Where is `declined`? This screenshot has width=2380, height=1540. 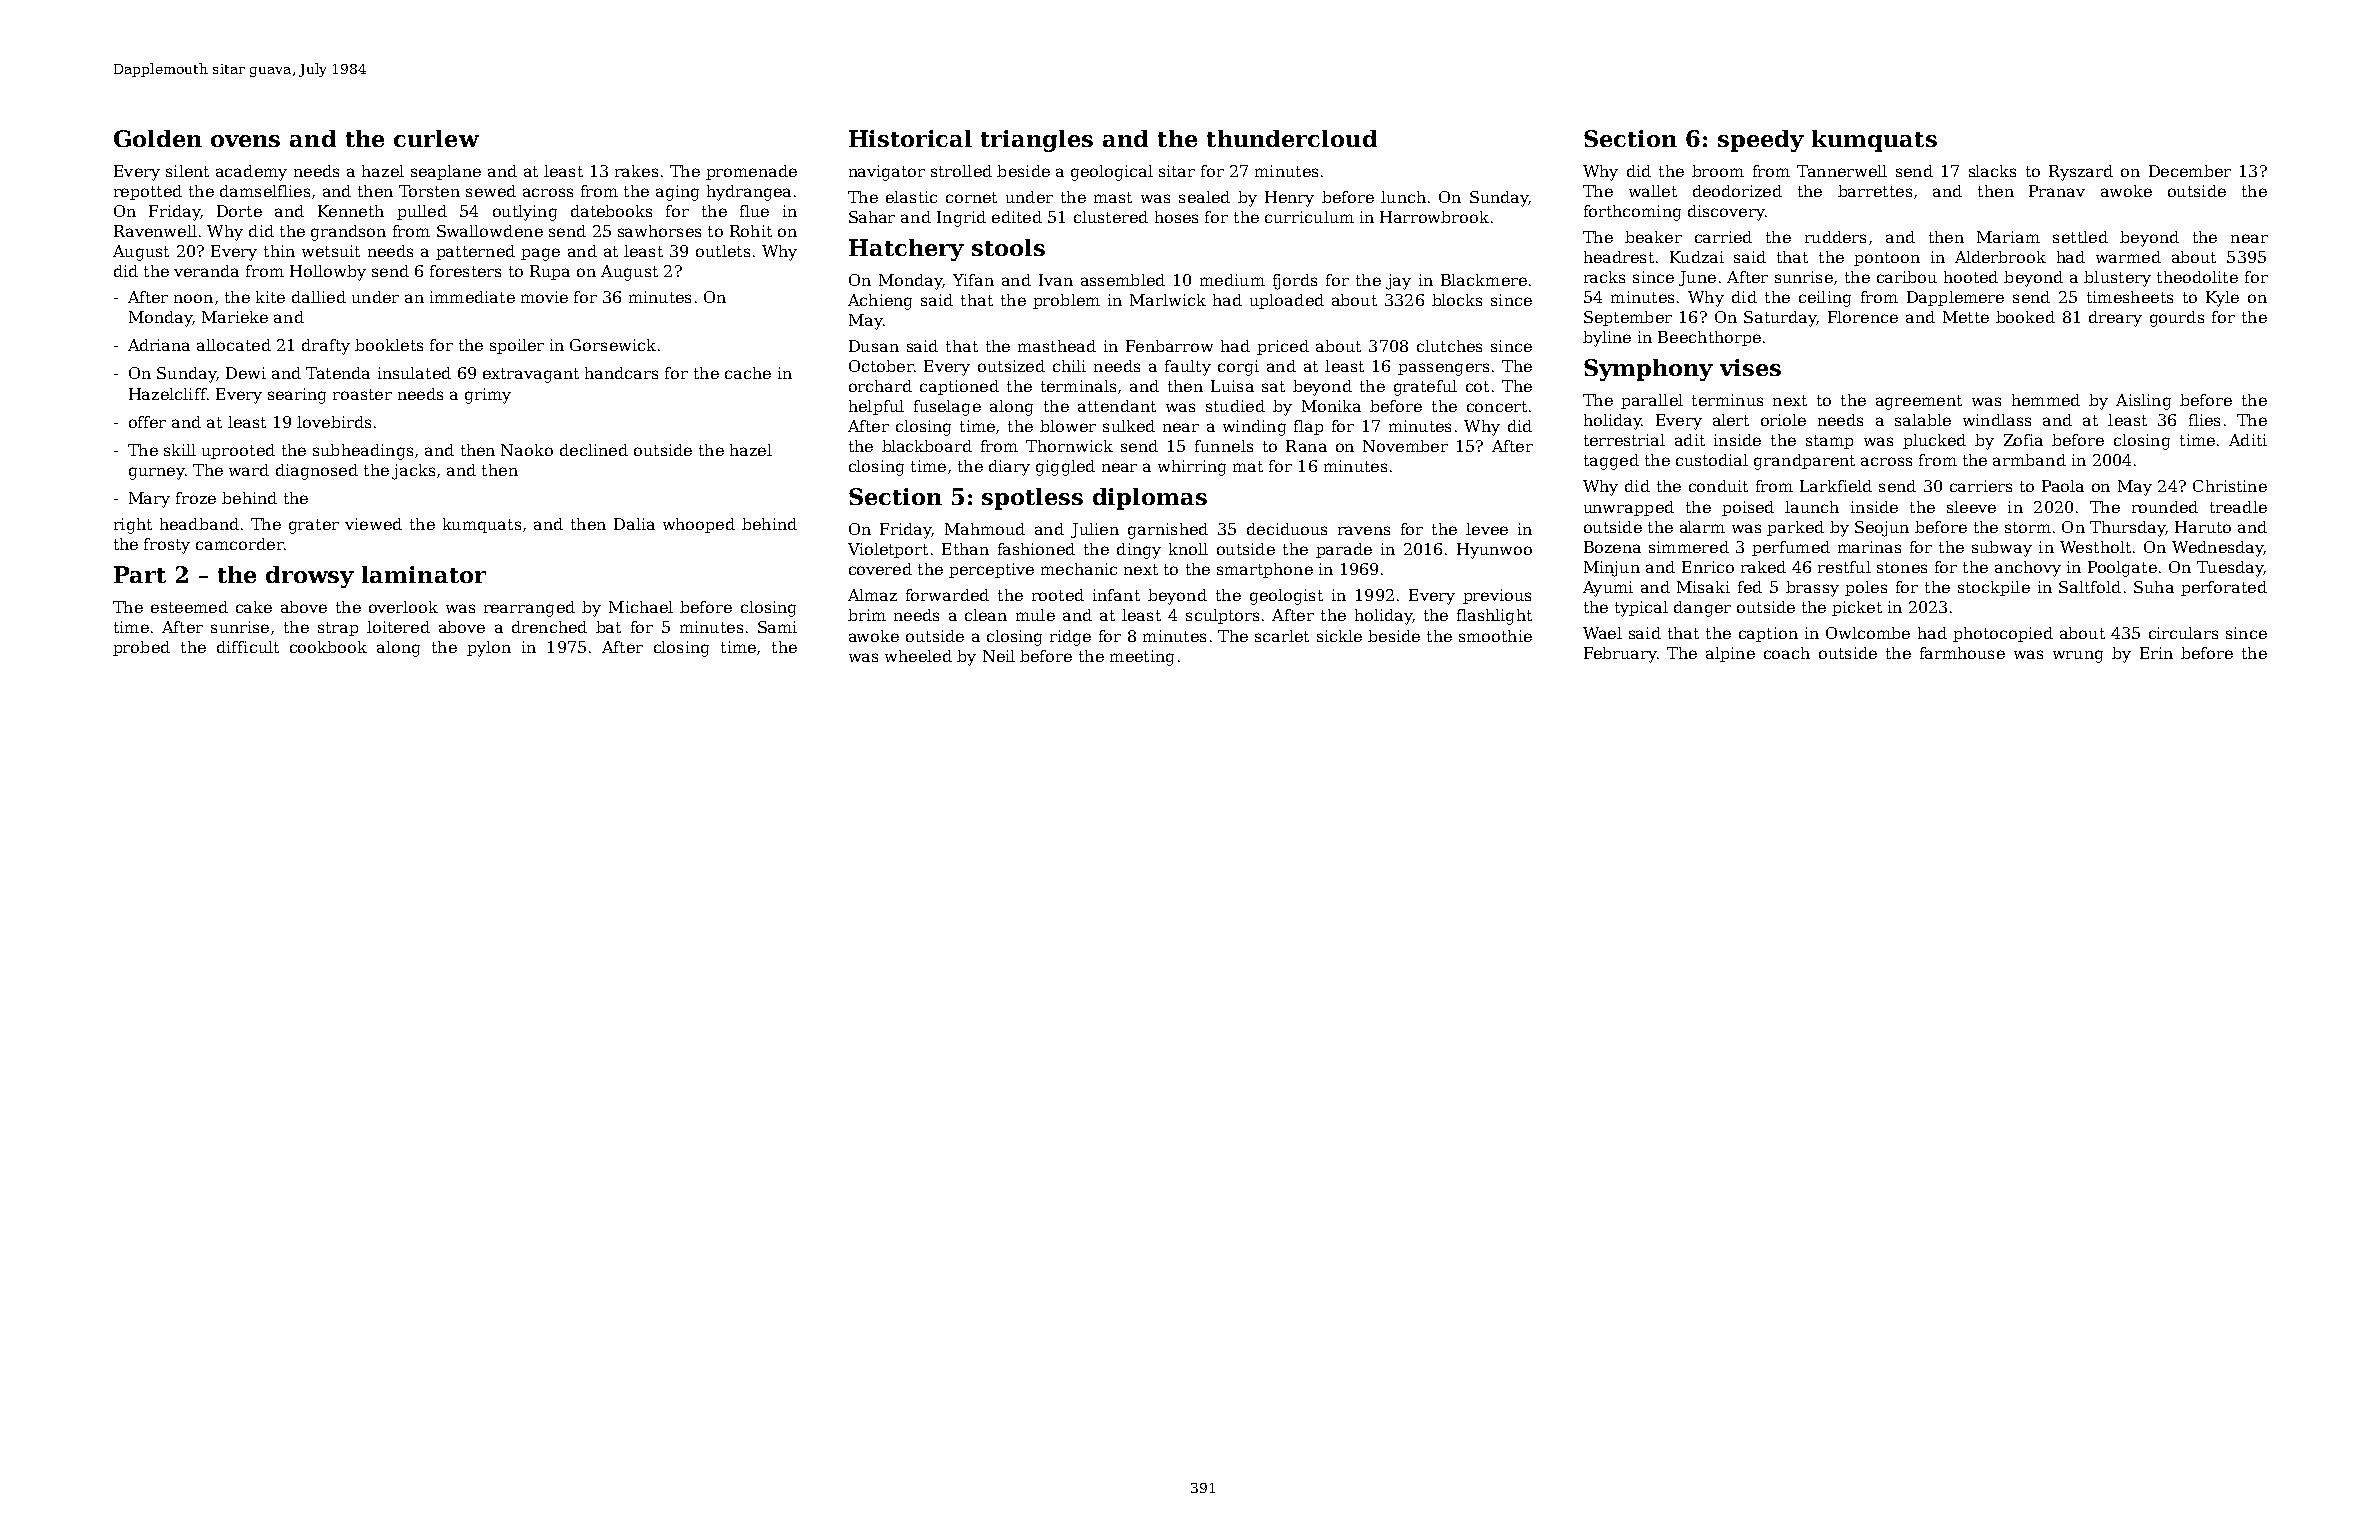
declined is located at coordinates (594, 450).
